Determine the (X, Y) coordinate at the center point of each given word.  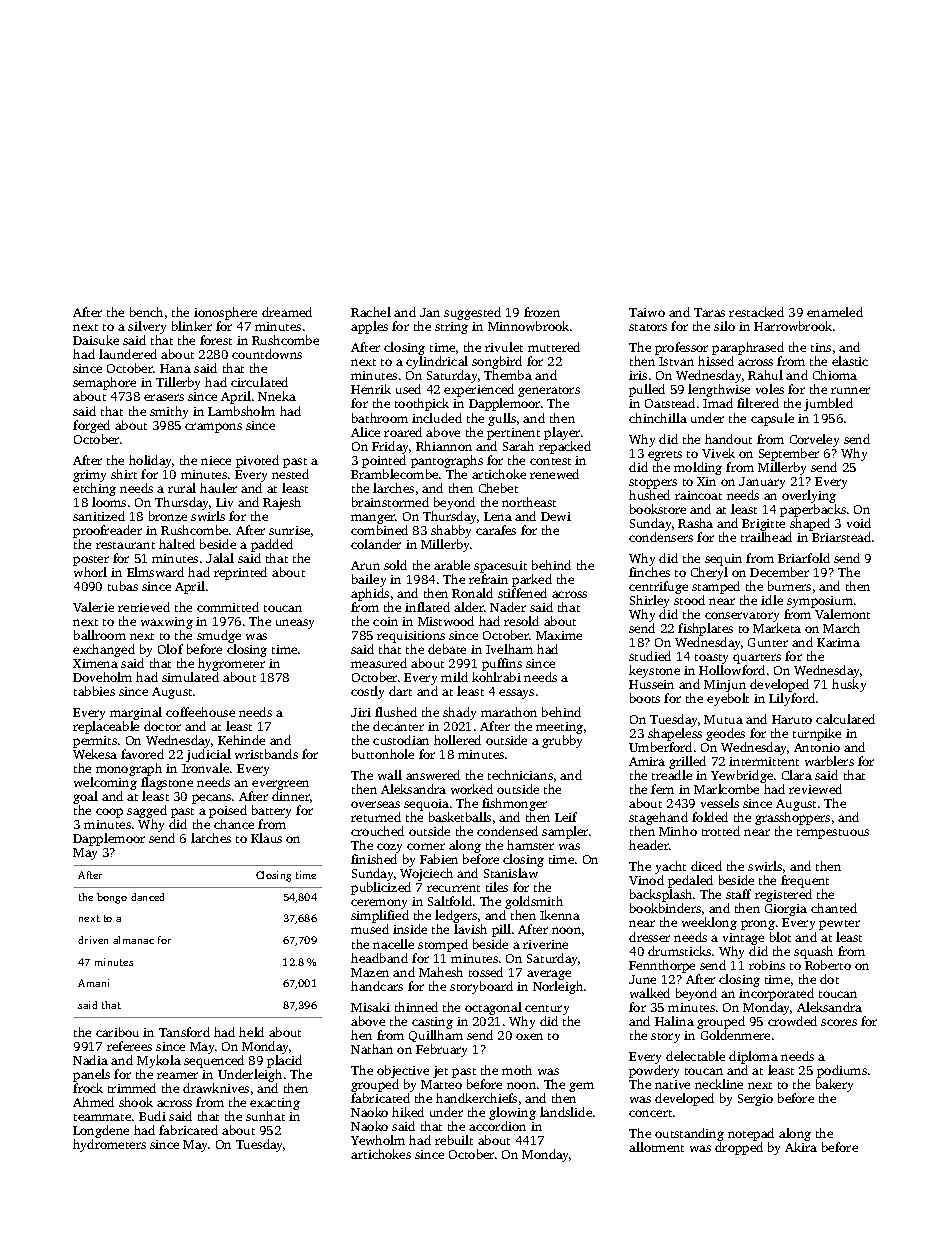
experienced (478, 392)
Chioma (835, 375)
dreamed (287, 312)
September (789, 454)
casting (432, 1023)
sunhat (265, 1116)
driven (93, 940)
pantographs (447, 461)
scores (839, 1022)
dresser (649, 937)
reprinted (240, 573)
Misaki (370, 1007)
